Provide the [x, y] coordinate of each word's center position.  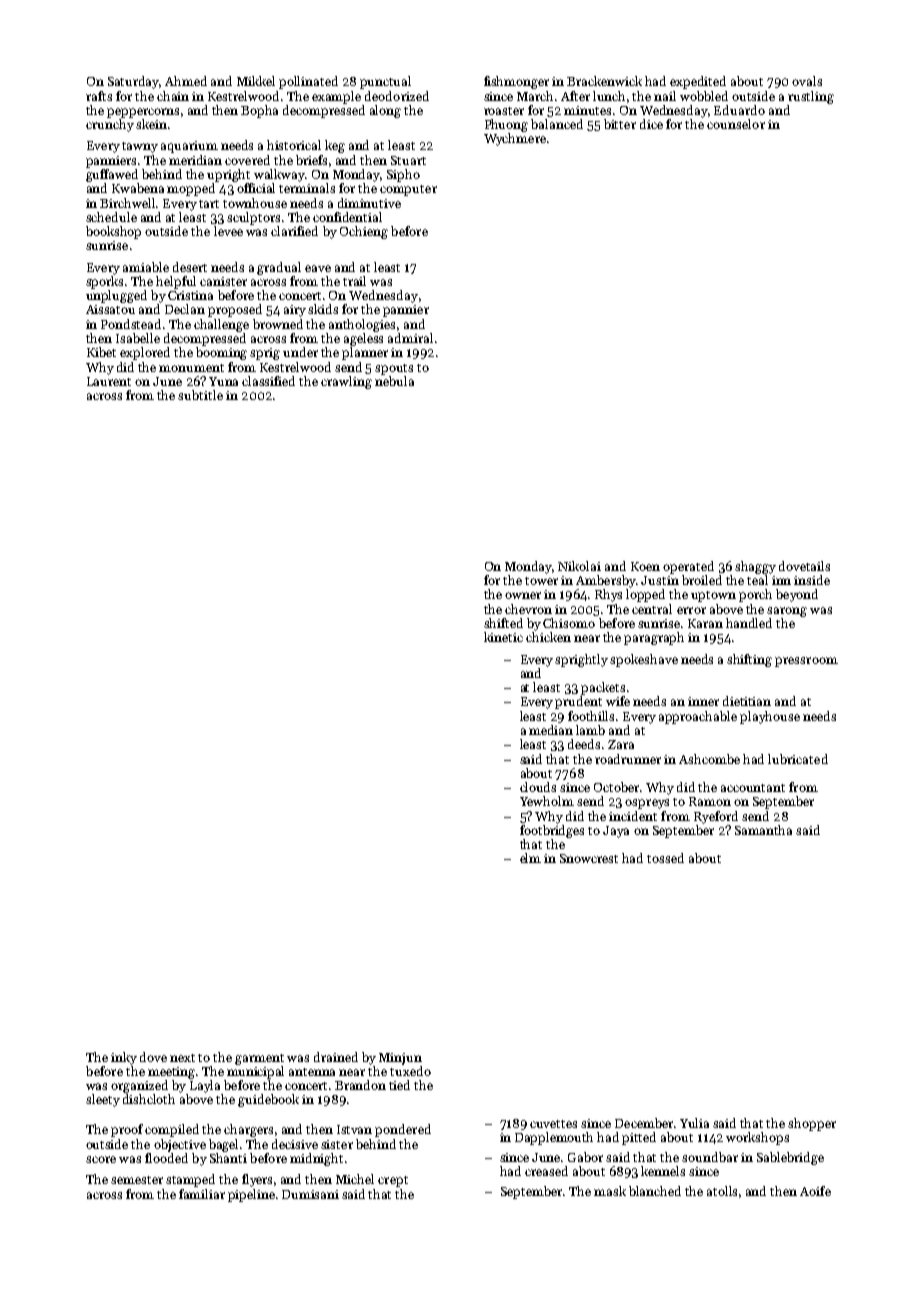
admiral [410, 338]
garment [259, 1059]
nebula [394, 381]
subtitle [200, 395]
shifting [749, 660]
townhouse [255, 203]
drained [336, 1057]
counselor [736, 124]
